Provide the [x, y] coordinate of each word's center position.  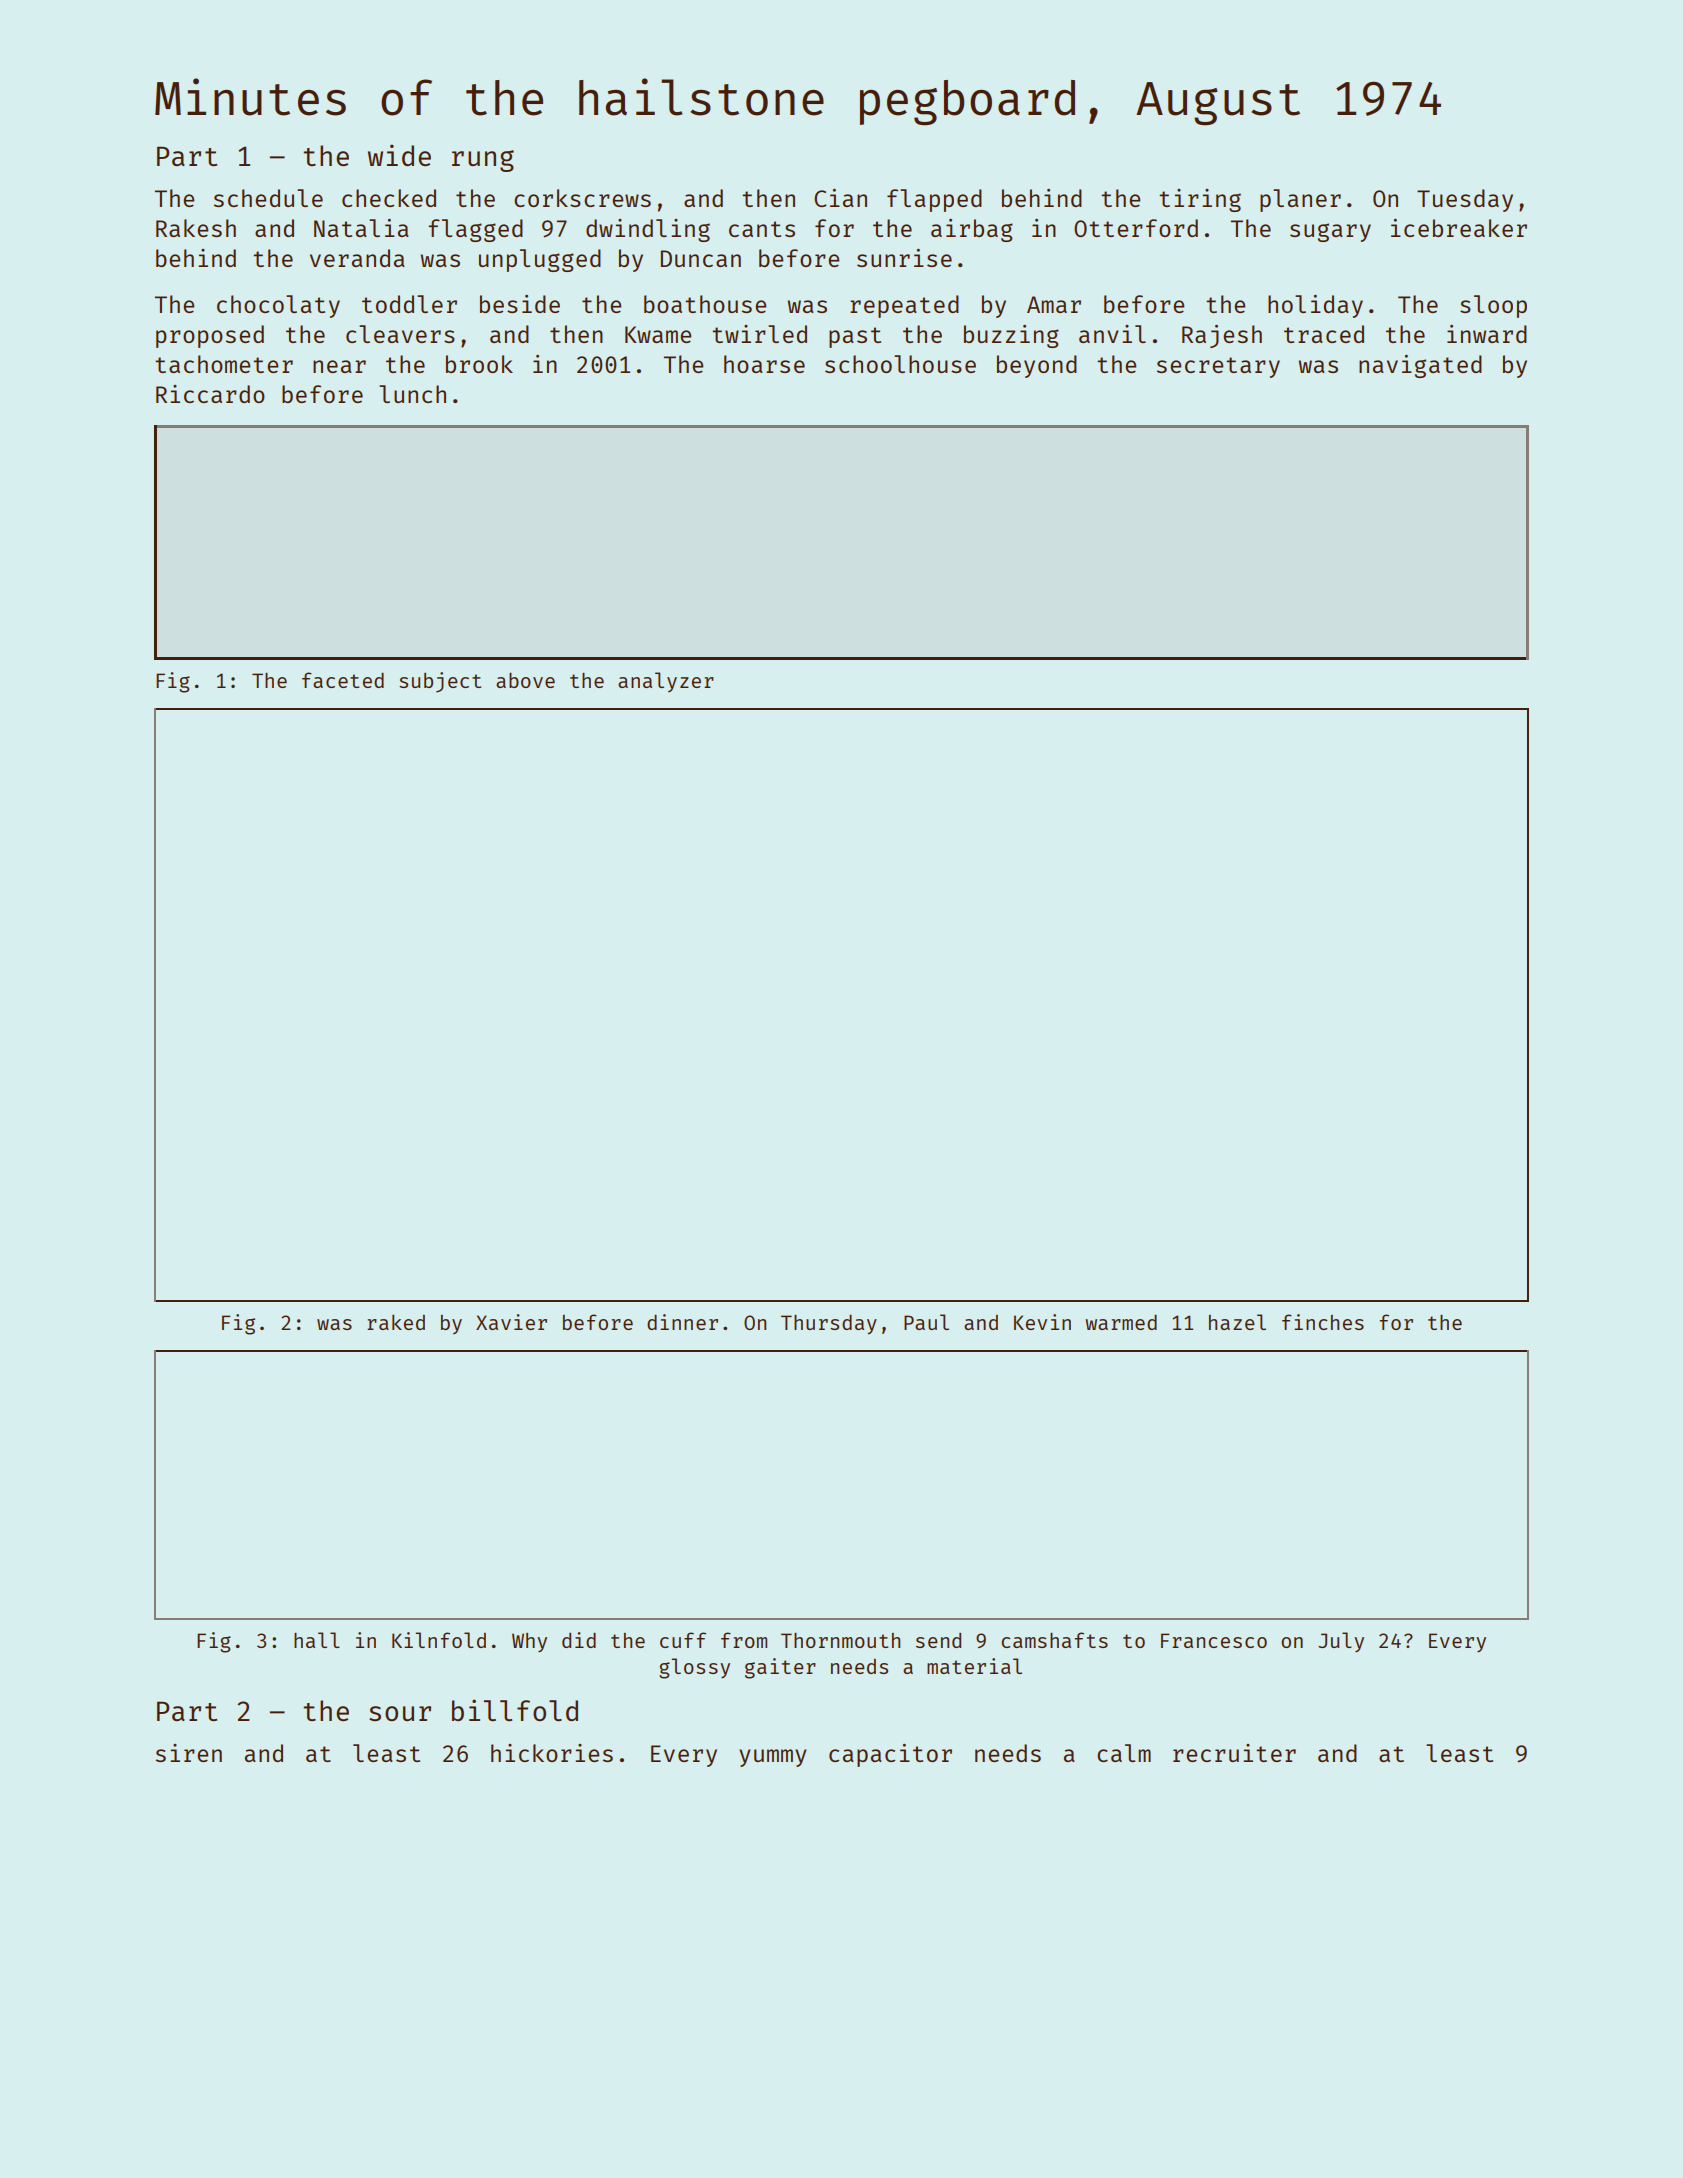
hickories [552, 1753]
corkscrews [582, 198]
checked [389, 198]
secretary [1218, 367]
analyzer [666, 682]
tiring [1200, 200]
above [525, 680]
